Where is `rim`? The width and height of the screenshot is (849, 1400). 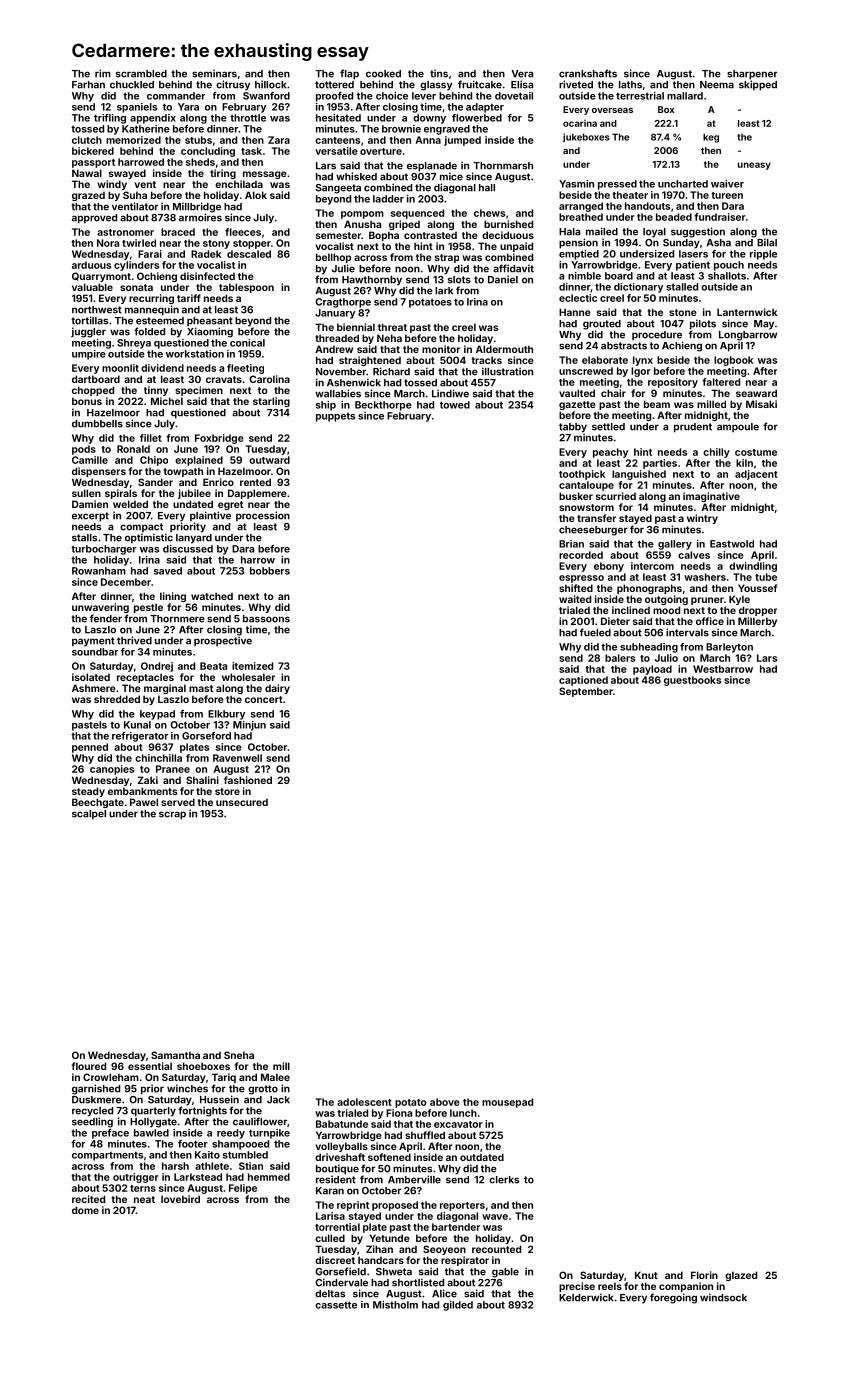 rim is located at coordinates (103, 73).
